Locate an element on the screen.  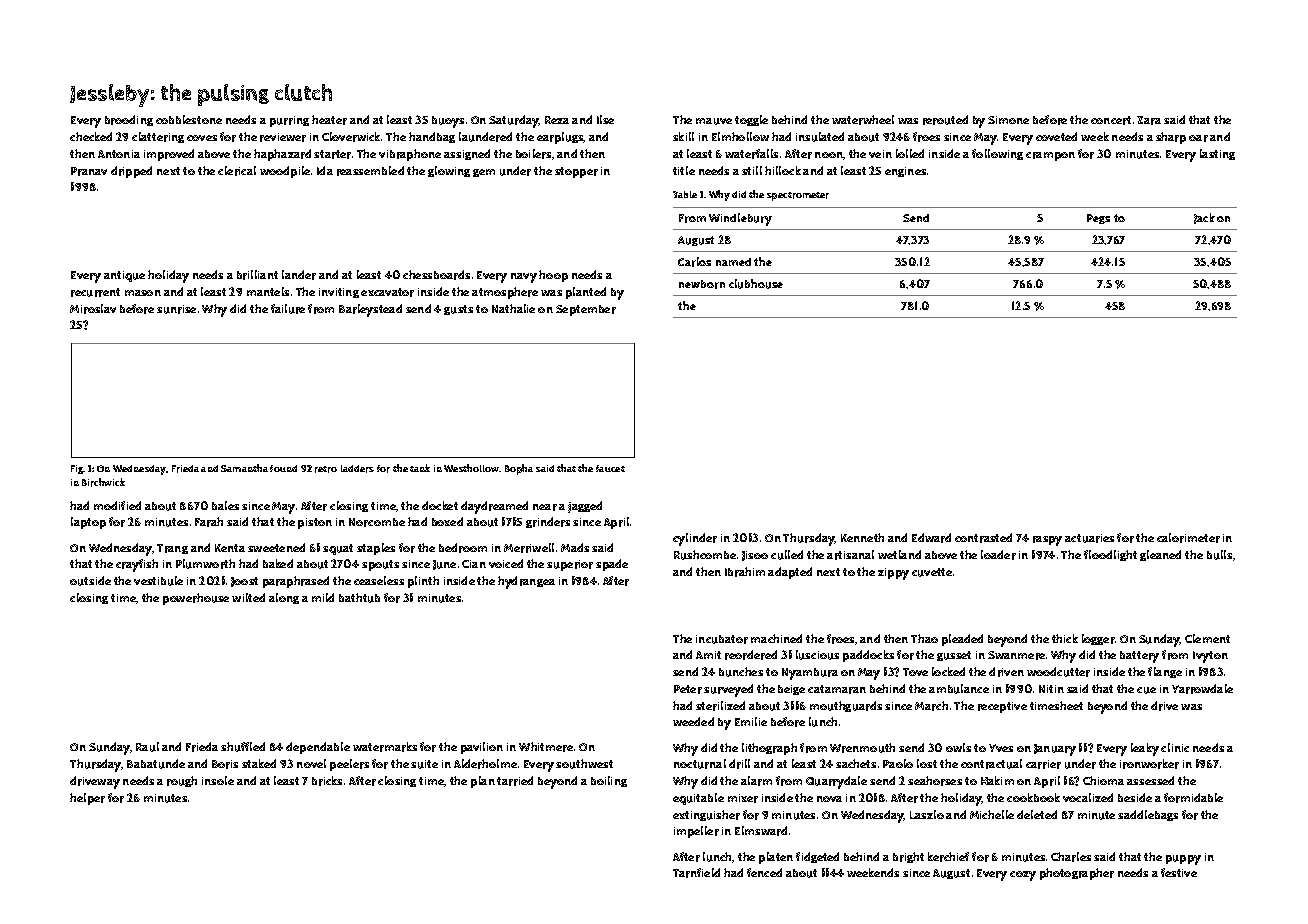
actuaries is located at coordinates (1089, 538).
